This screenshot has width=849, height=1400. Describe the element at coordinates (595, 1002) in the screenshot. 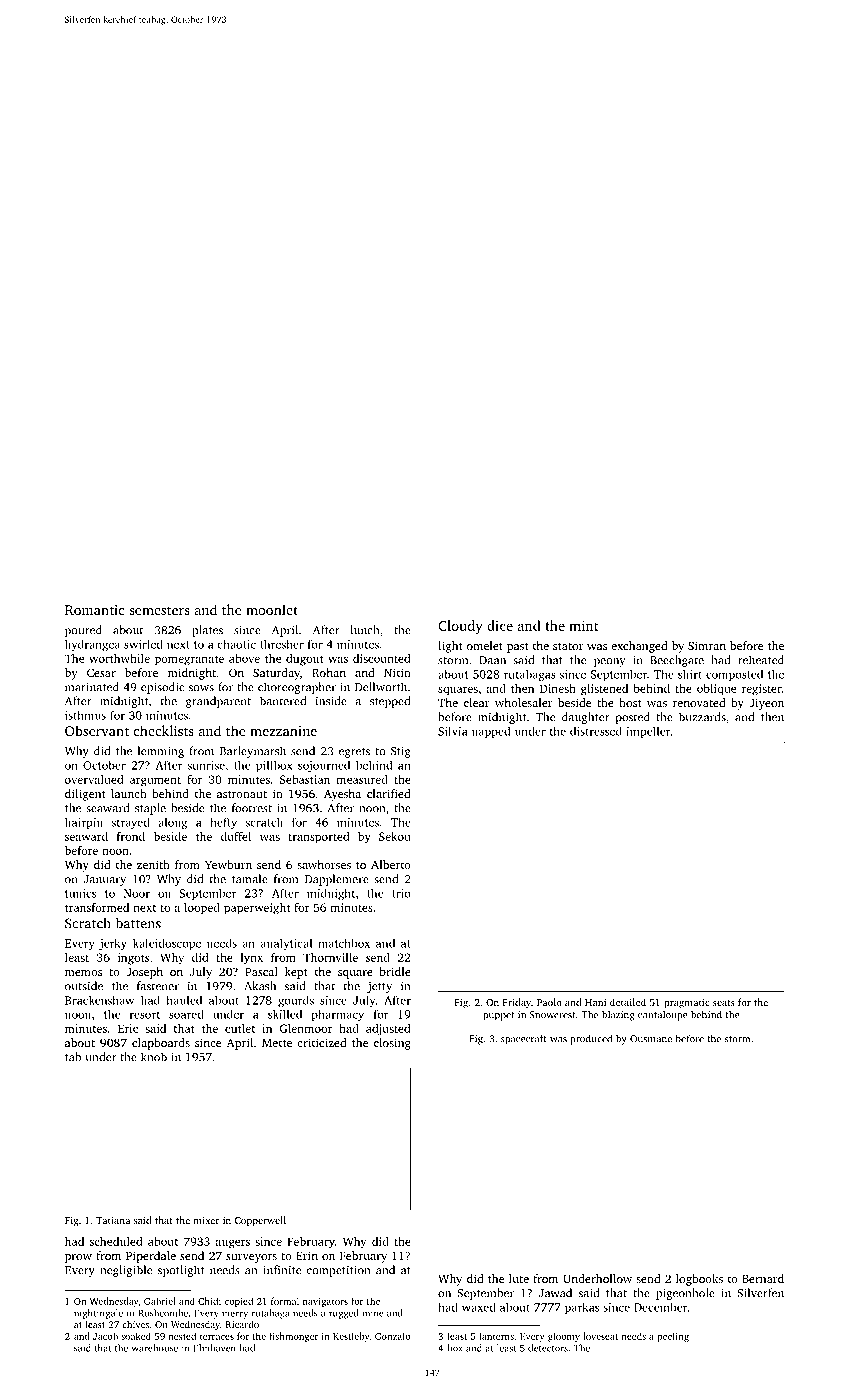

I see `Hani` at that location.
